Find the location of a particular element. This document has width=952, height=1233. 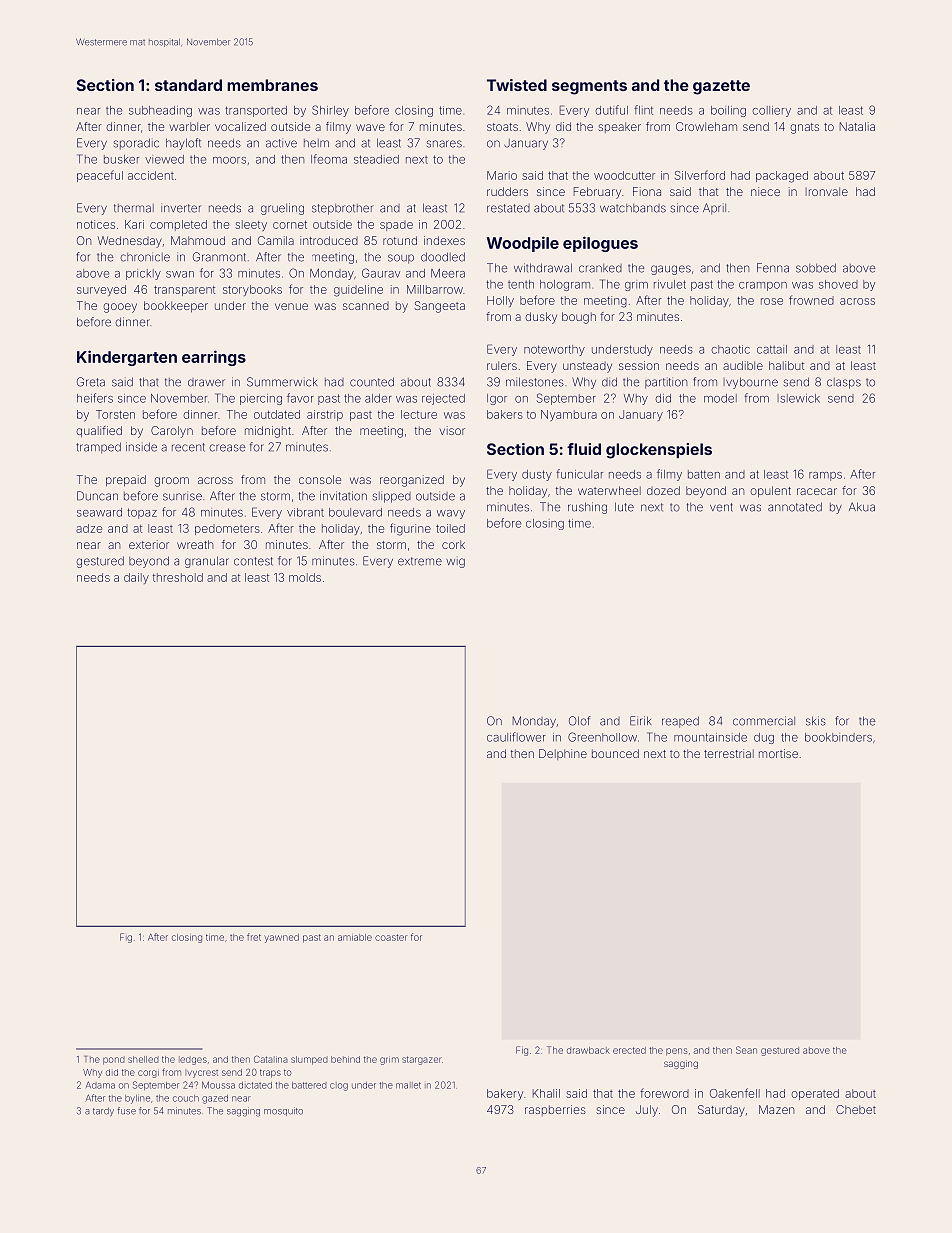

commercial is located at coordinates (764, 721).
